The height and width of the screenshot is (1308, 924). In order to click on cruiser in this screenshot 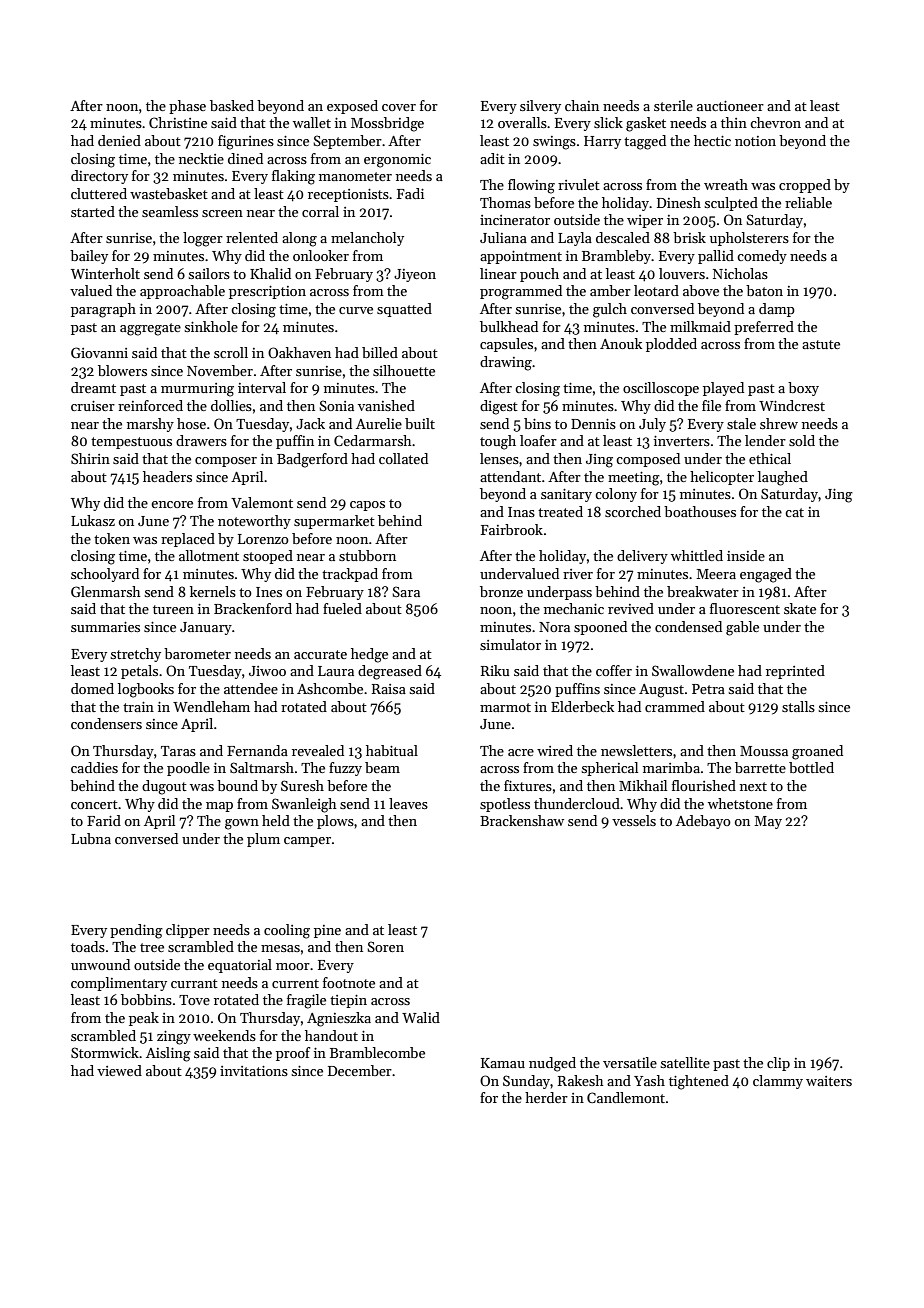, I will do `click(93, 406)`.
